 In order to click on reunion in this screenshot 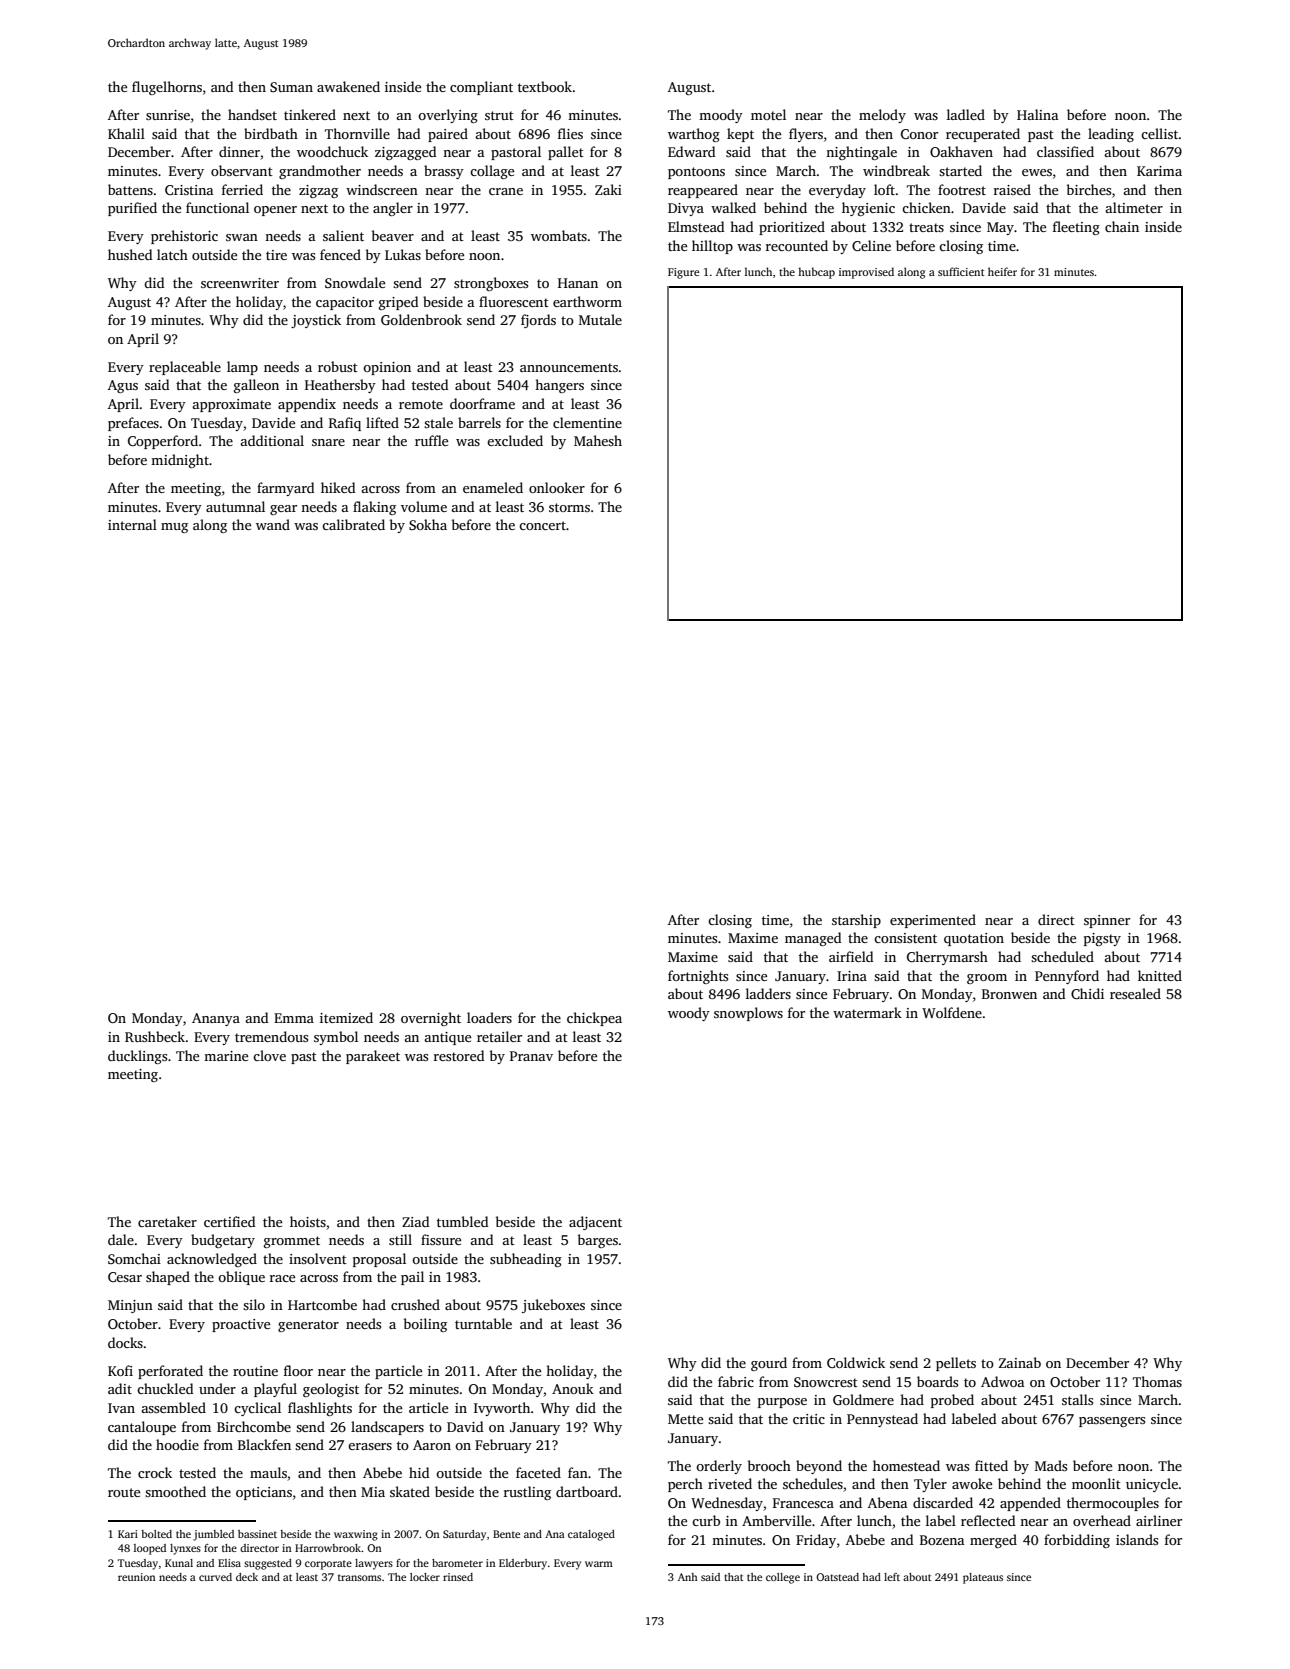, I will do `click(137, 1577)`.
